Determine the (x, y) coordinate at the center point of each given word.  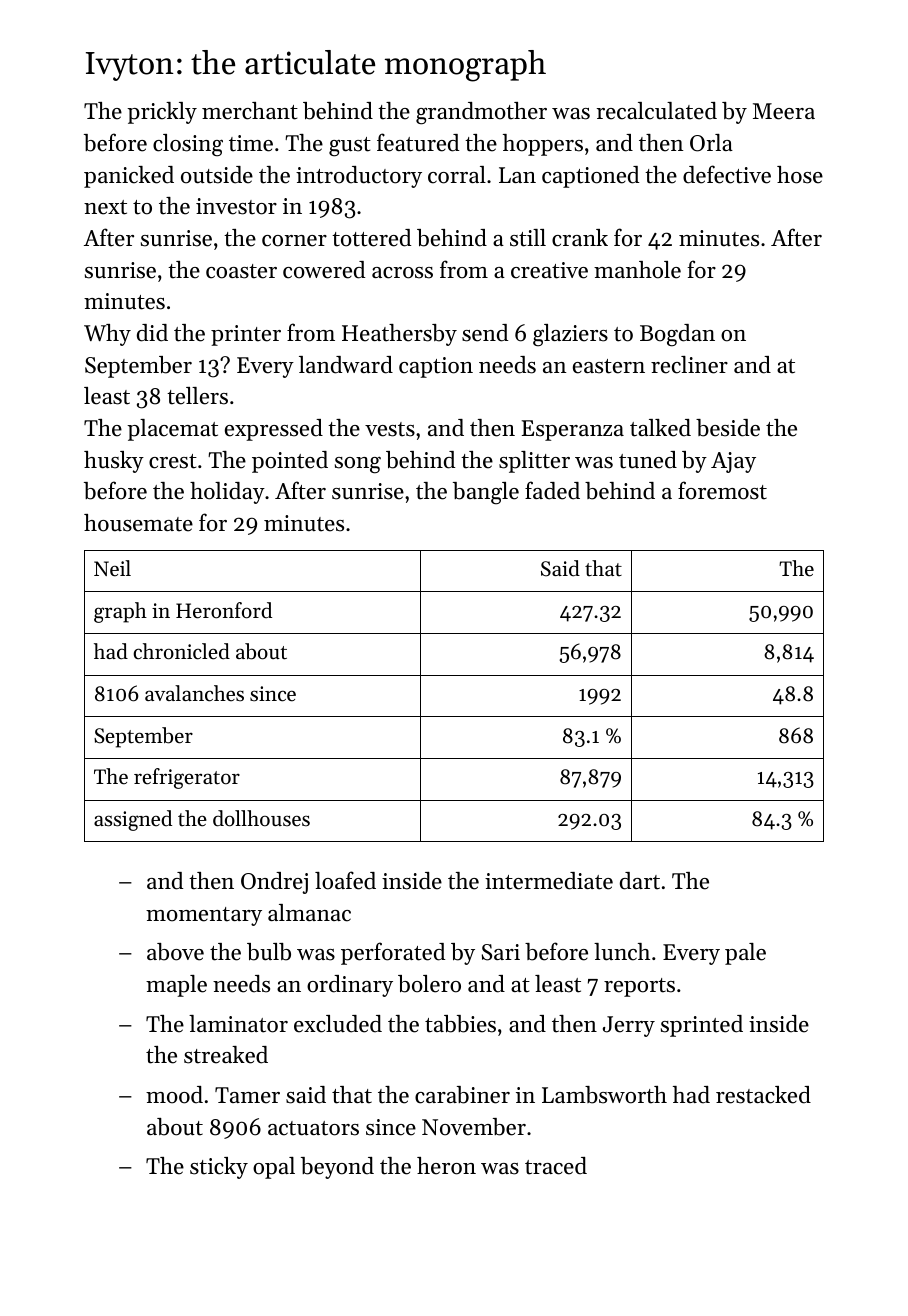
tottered (371, 238)
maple (176, 986)
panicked (129, 177)
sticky (219, 1168)
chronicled (181, 651)
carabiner (462, 1095)
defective (727, 174)
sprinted (702, 1026)
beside (728, 428)
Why (107, 335)
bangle (486, 493)
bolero (429, 984)
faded (552, 490)
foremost (722, 490)
